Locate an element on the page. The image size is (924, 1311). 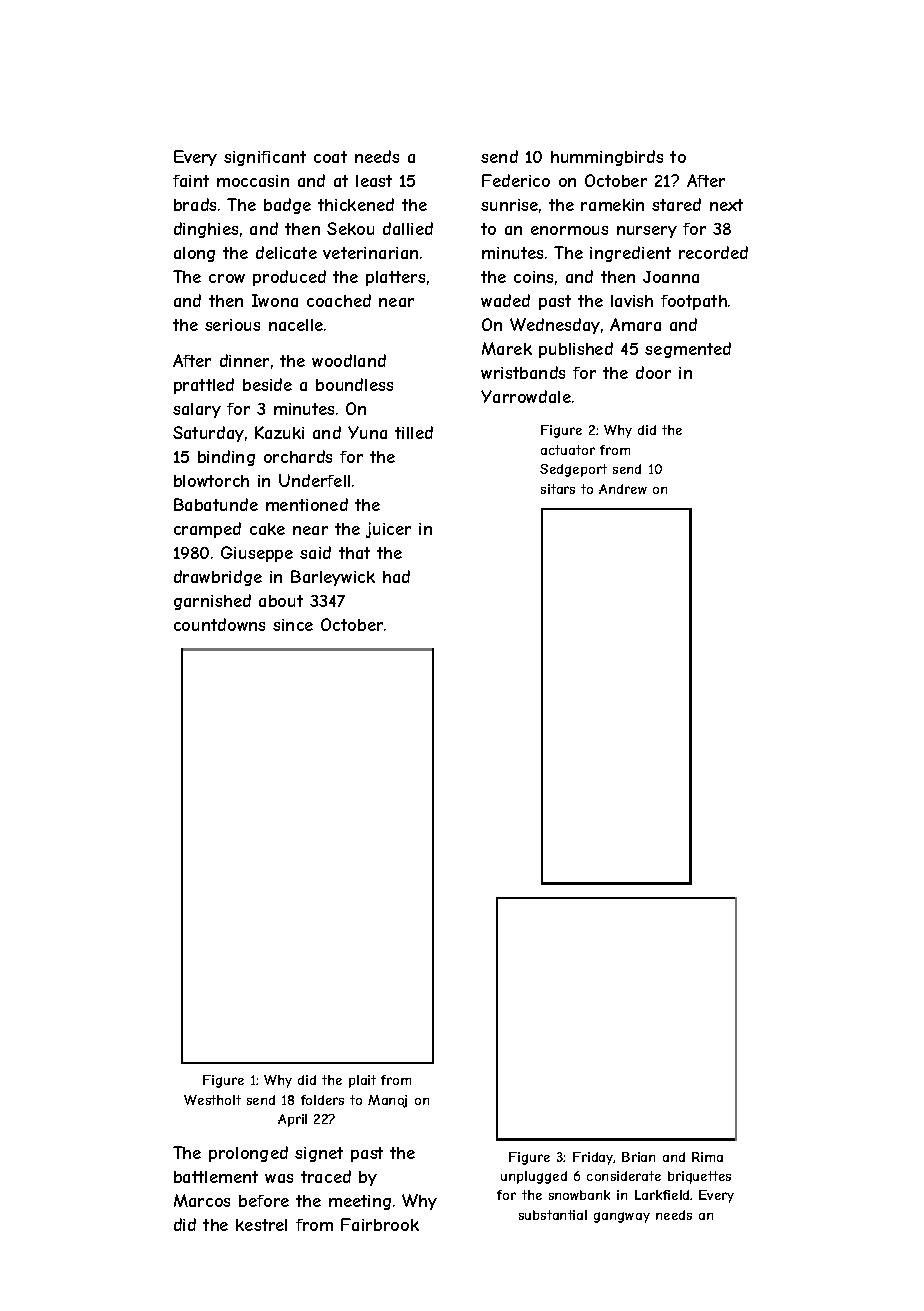
meeting is located at coordinates (360, 1202).
